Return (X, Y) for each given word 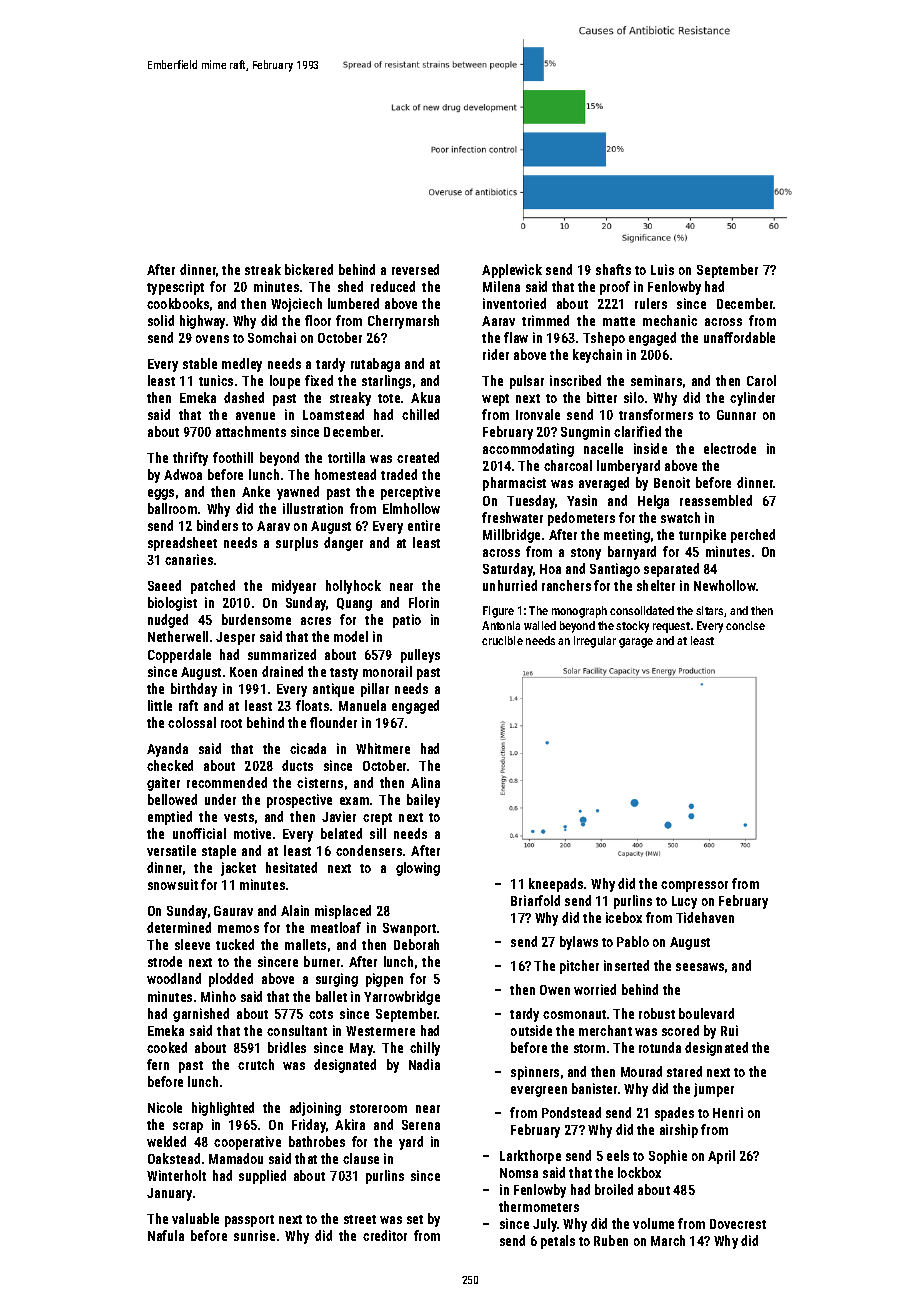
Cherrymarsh (403, 322)
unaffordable (739, 337)
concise (745, 625)
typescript (175, 288)
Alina (425, 782)
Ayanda (167, 750)
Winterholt (176, 1175)
